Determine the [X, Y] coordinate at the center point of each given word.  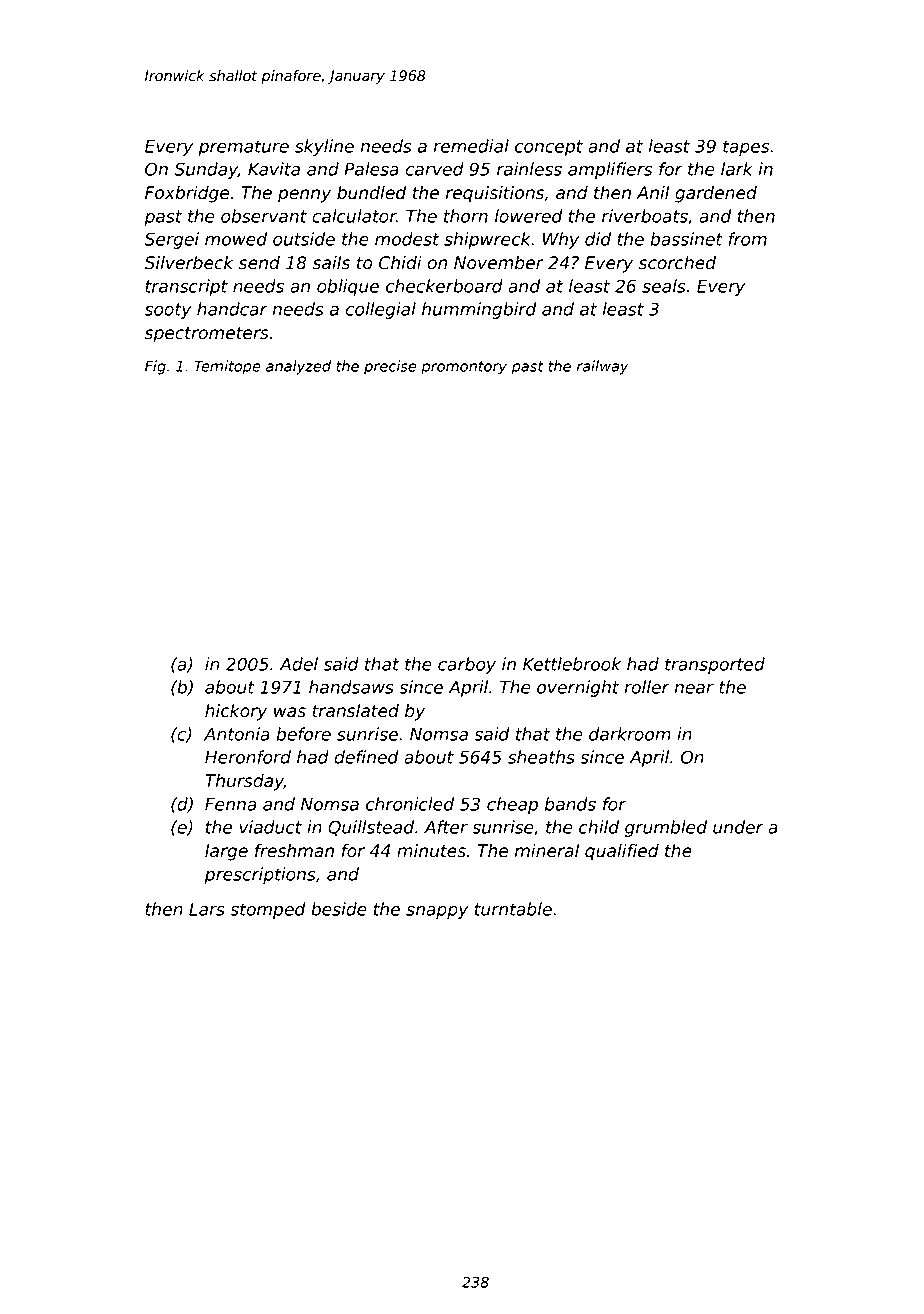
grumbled [666, 828]
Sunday [206, 170]
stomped [268, 910]
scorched [677, 263]
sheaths [541, 757]
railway [603, 367]
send [259, 263]
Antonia [237, 734]
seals [664, 286]
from [748, 239]
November [499, 263]
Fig [155, 367]
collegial [381, 310]
